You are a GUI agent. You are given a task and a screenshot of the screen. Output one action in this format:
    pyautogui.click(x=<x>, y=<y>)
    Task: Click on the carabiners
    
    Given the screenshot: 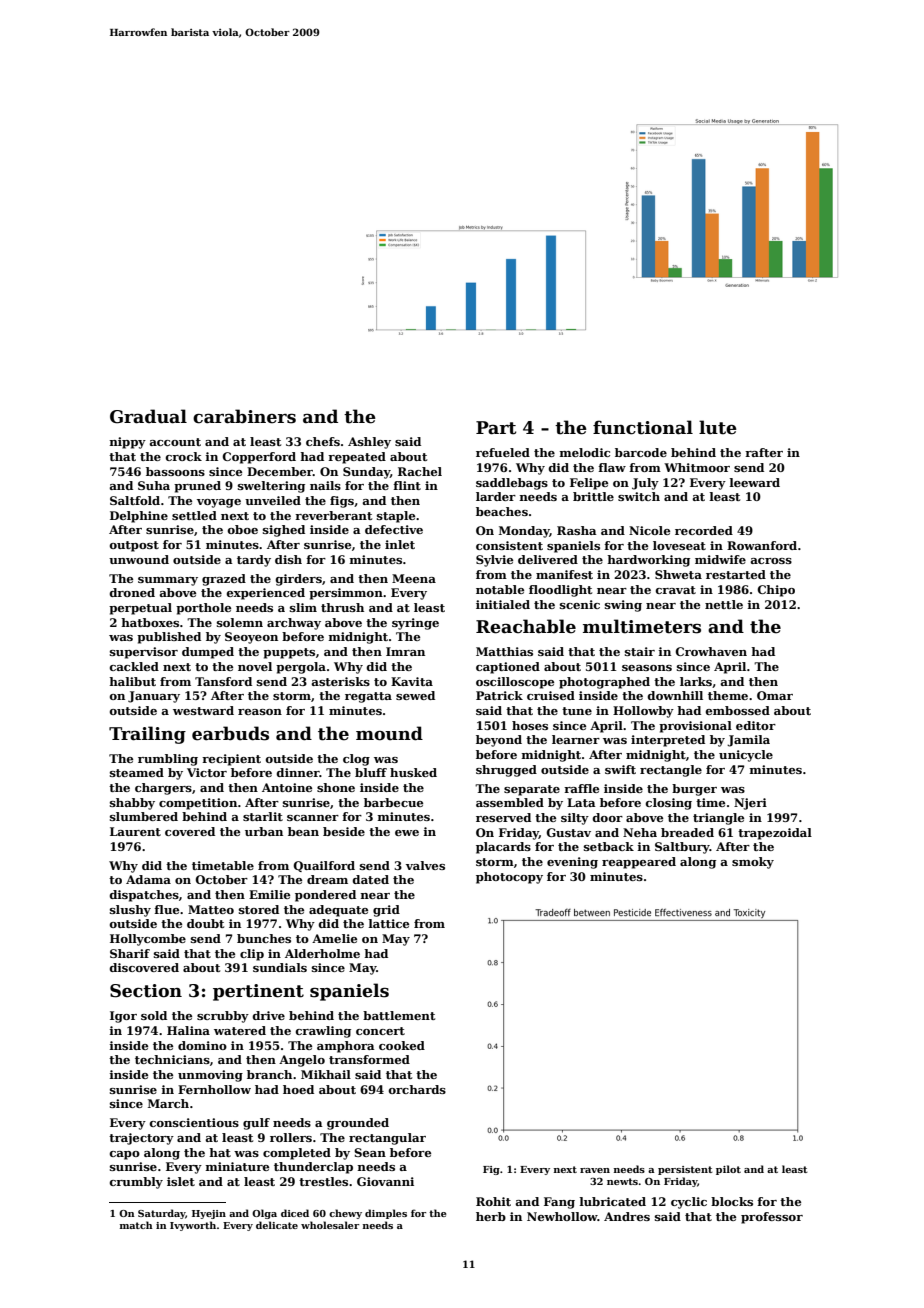 What is the action you would take?
    pyautogui.click(x=244, y=416)
